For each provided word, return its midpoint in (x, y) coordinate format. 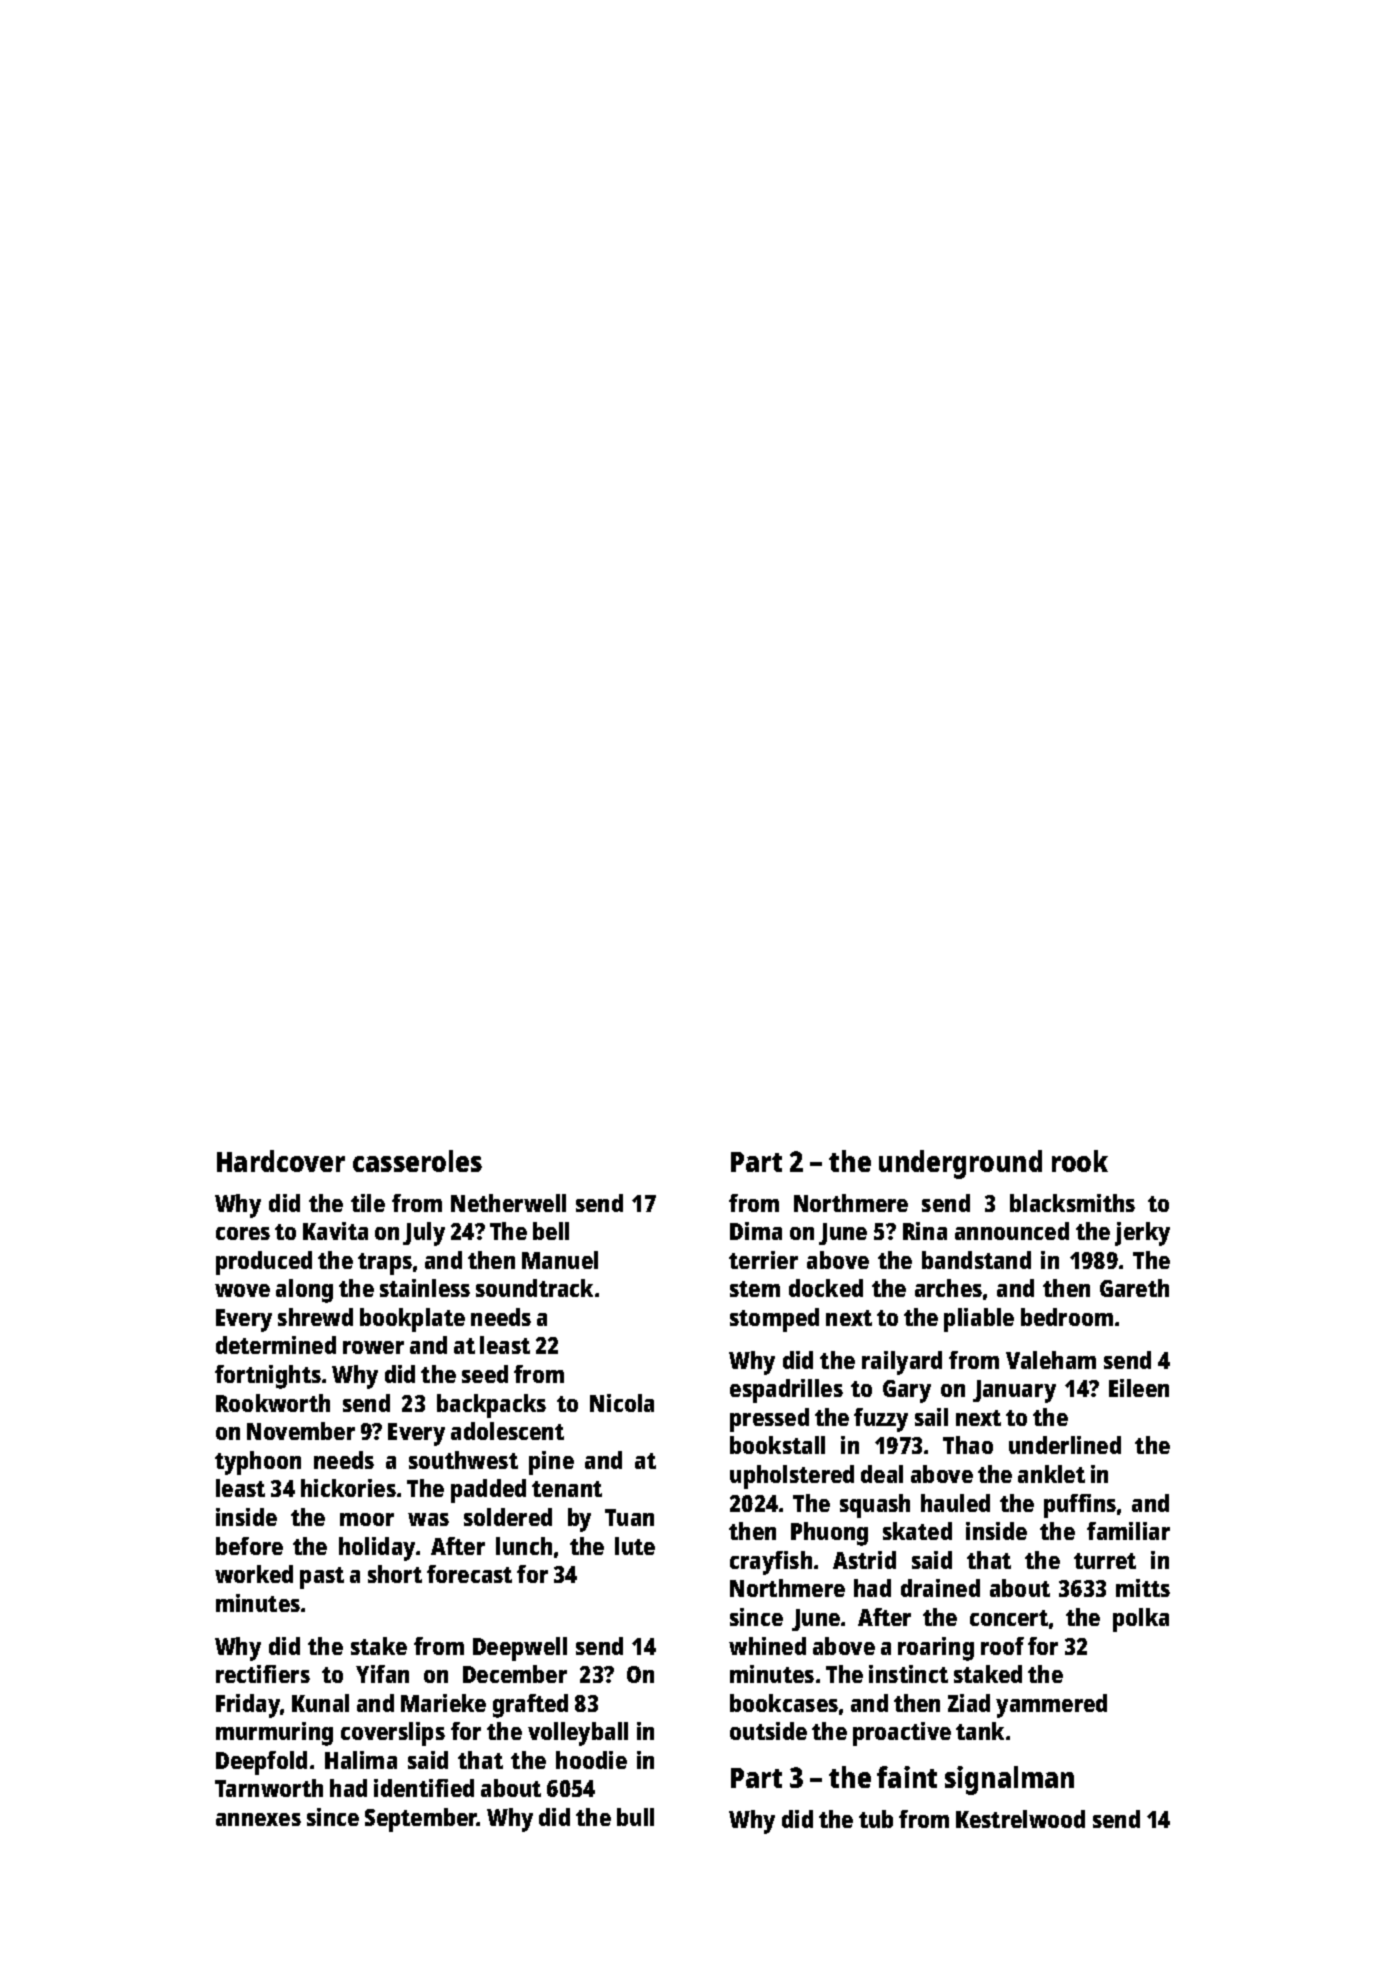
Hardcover (281, 1161)
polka (1141, 1620)
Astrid (864, 1560)
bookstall (777, 1445)
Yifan (382, 1674)
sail (931, 1417)
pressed (769, 1420)
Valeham (1051, 1360)
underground (960, 1164)
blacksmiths (1072, 1203)
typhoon (258, 1463)
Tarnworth (269, 1788)
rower (373, 1347)
